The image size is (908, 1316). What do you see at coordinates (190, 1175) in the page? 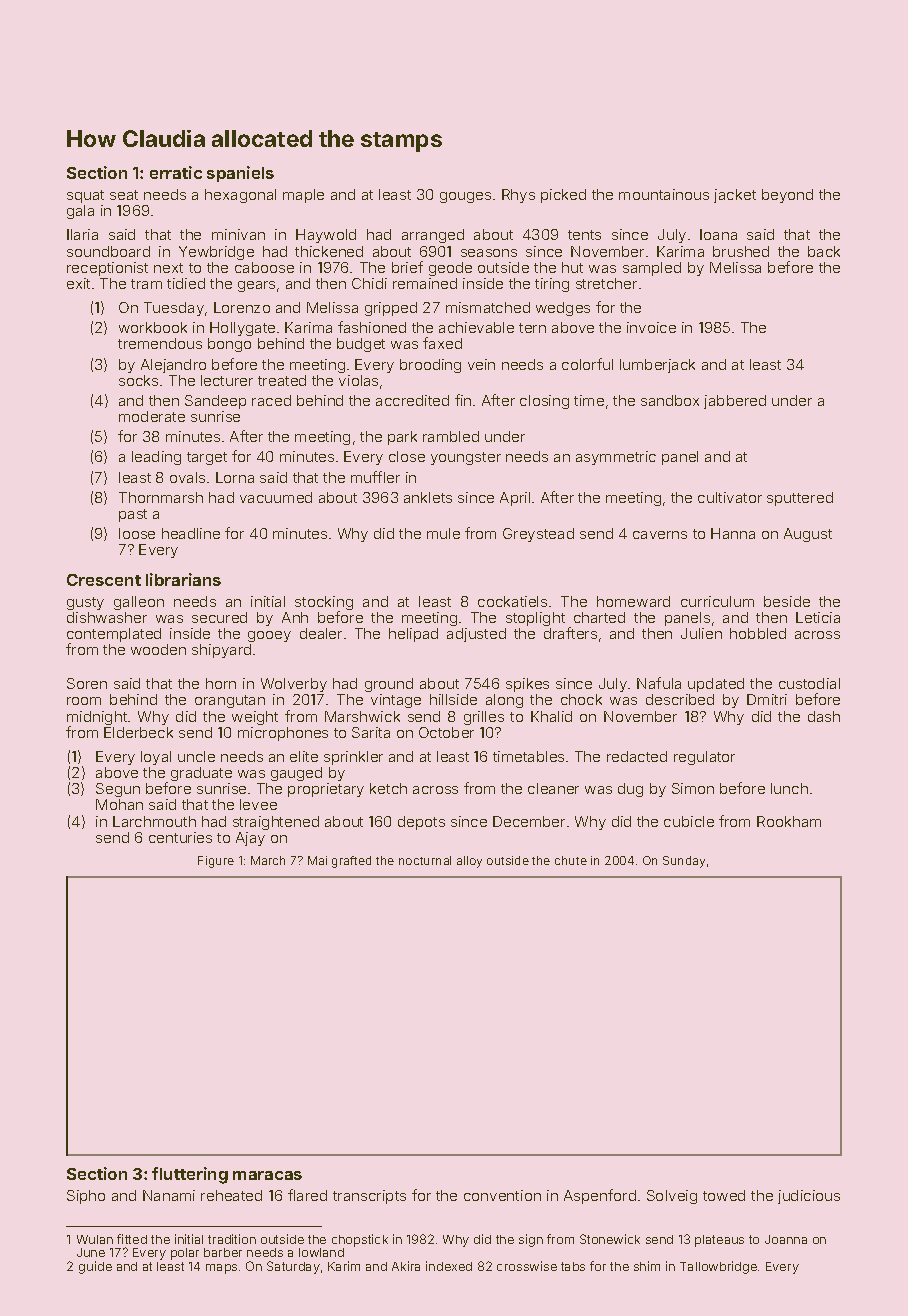
I see `fluttering` at bounding box center [190, 1175].
